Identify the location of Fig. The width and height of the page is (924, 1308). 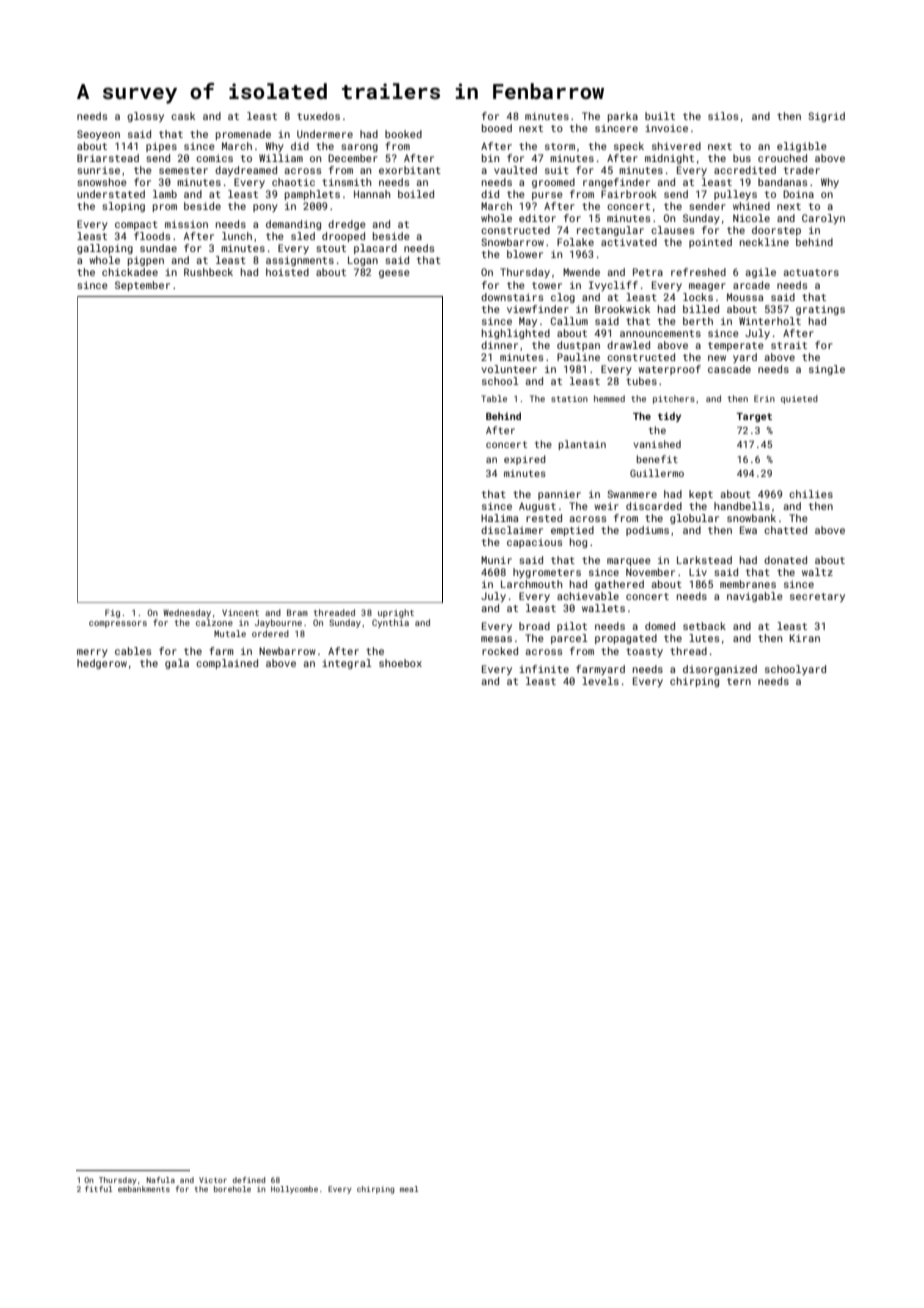
(112, 613).
